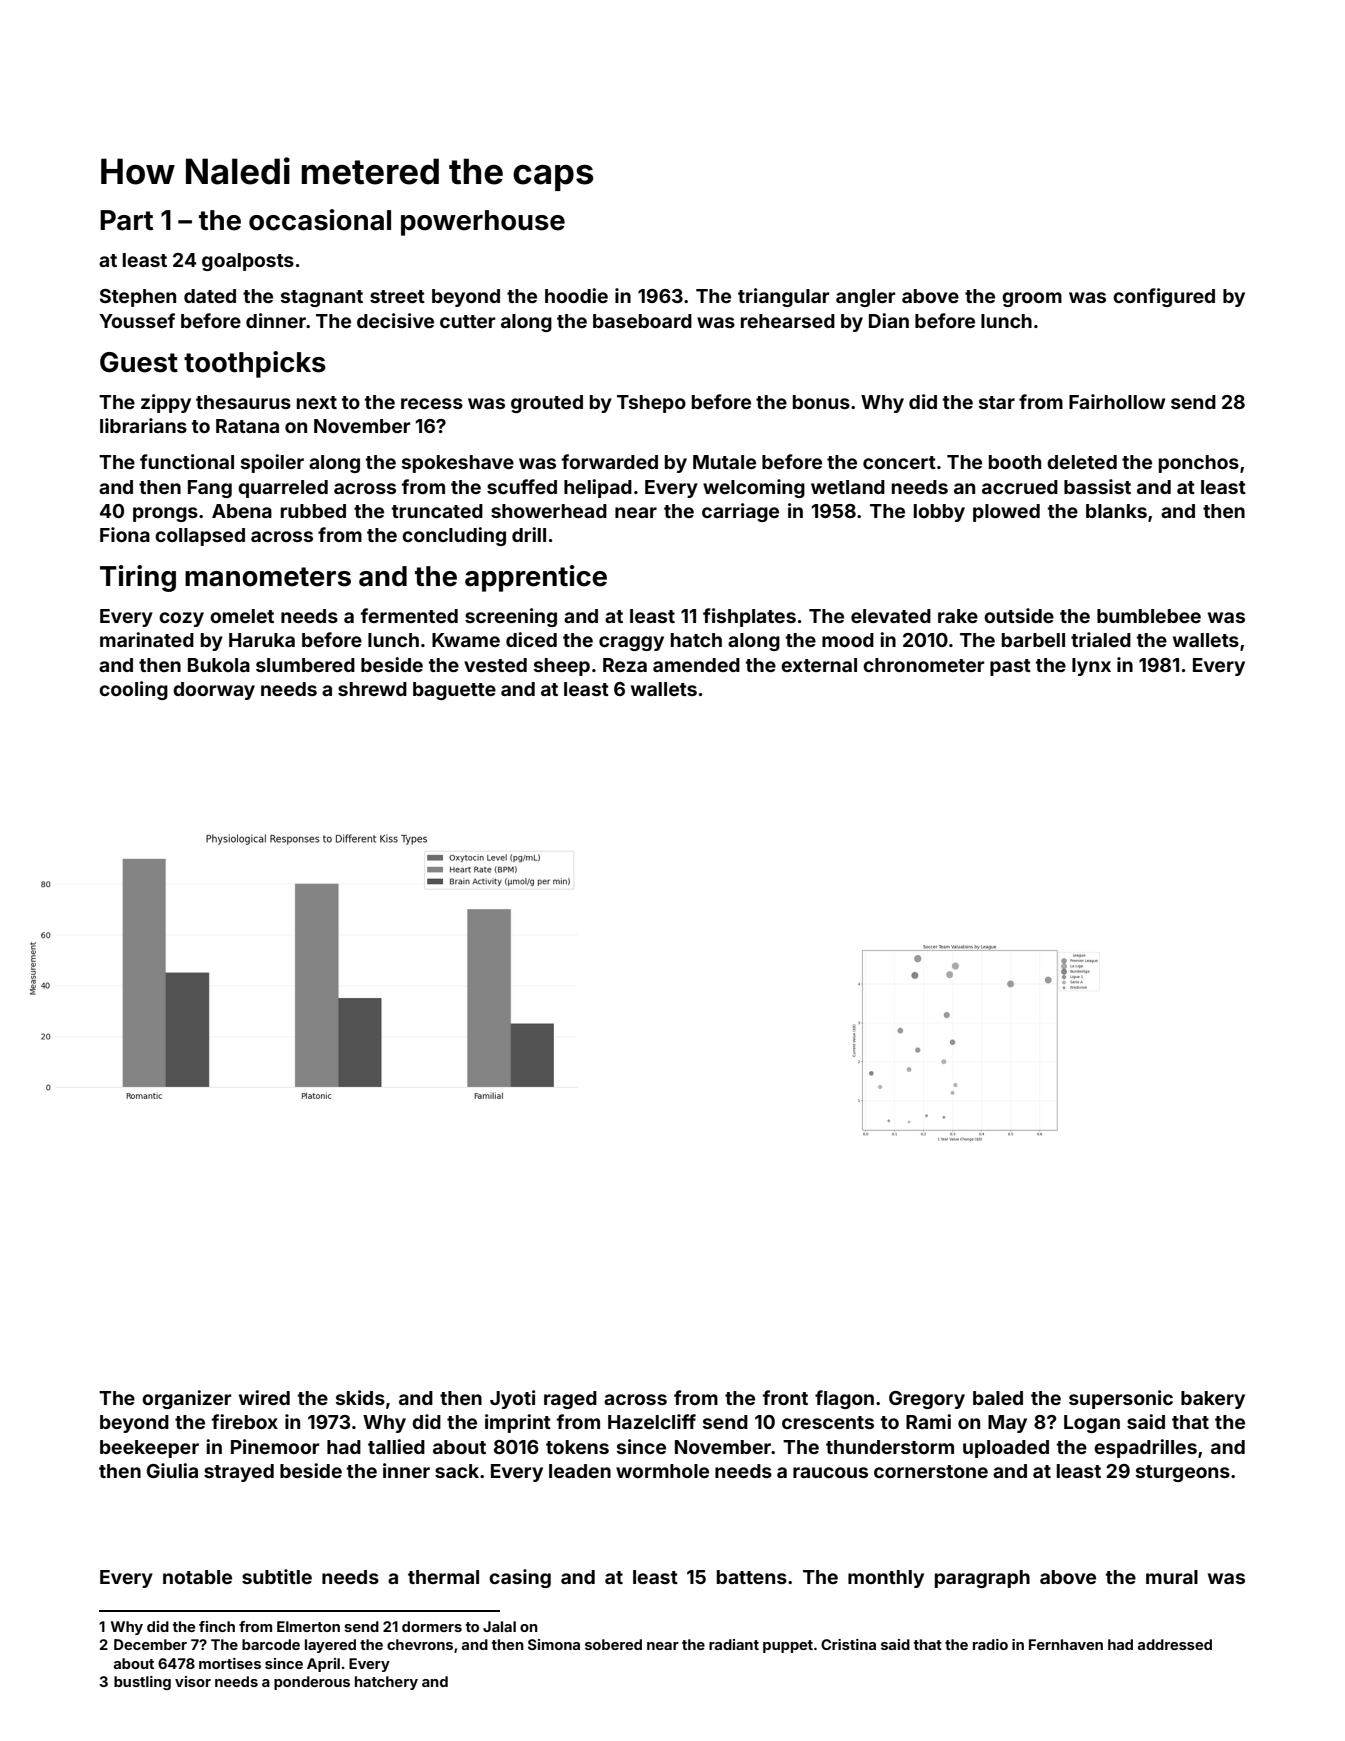 This screenshot has height=1741, width=1345. I want to click on bakery, so click(1213, 1400).
